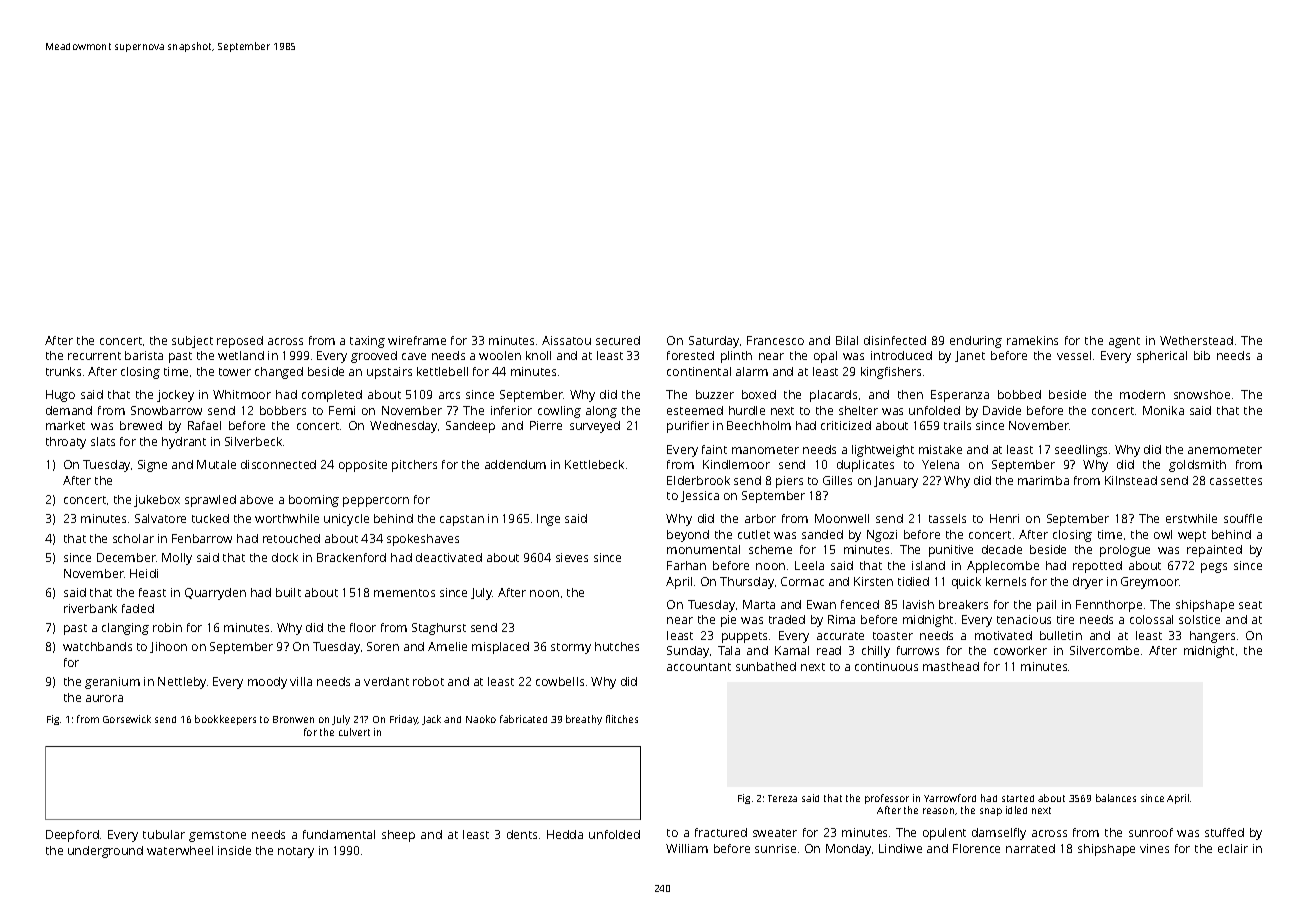  I want to click on Soren, so click(383, 646).
